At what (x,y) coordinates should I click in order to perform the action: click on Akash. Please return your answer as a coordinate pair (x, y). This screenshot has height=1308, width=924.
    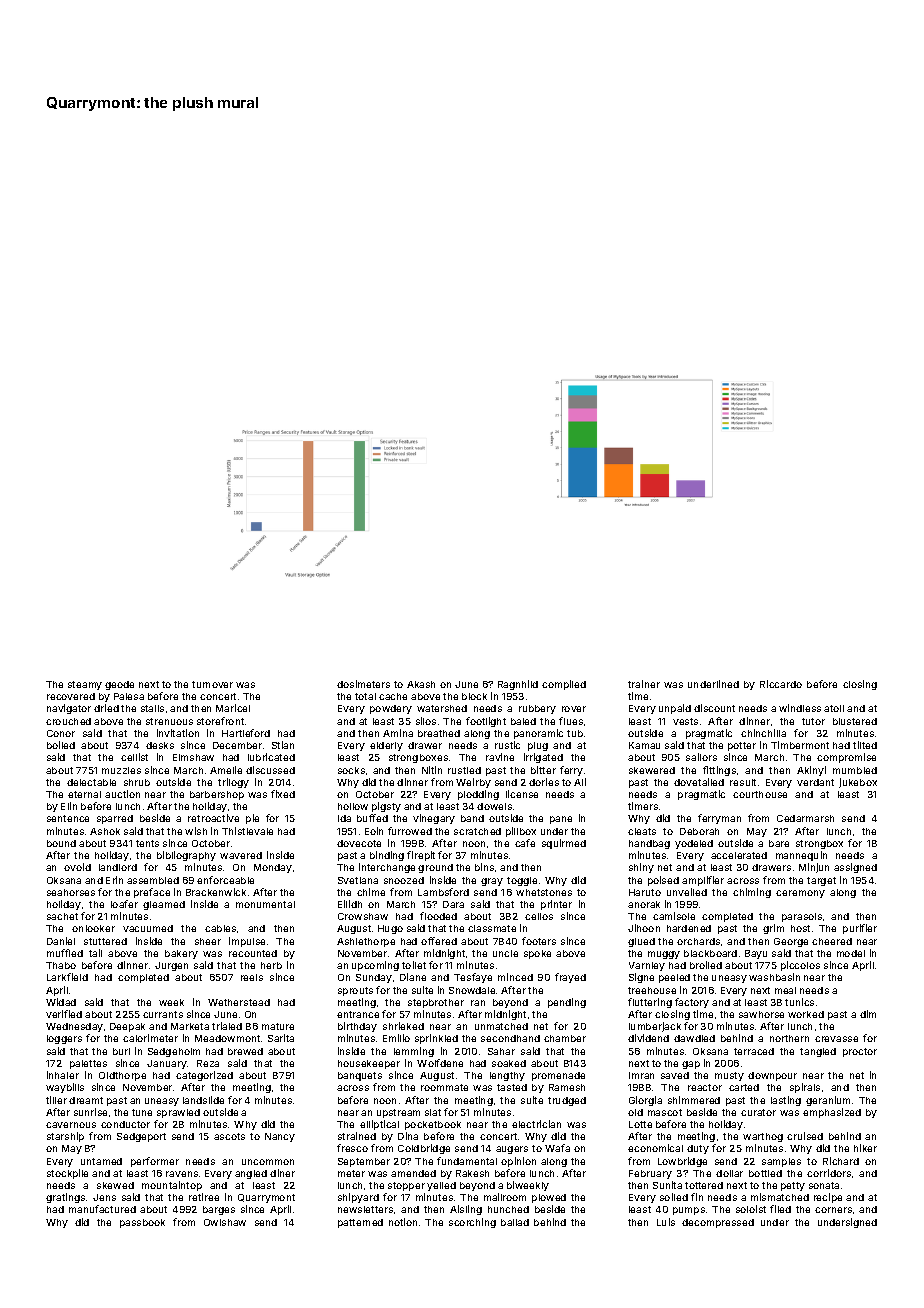
    Looking at the image, I should click on (421, 684).
